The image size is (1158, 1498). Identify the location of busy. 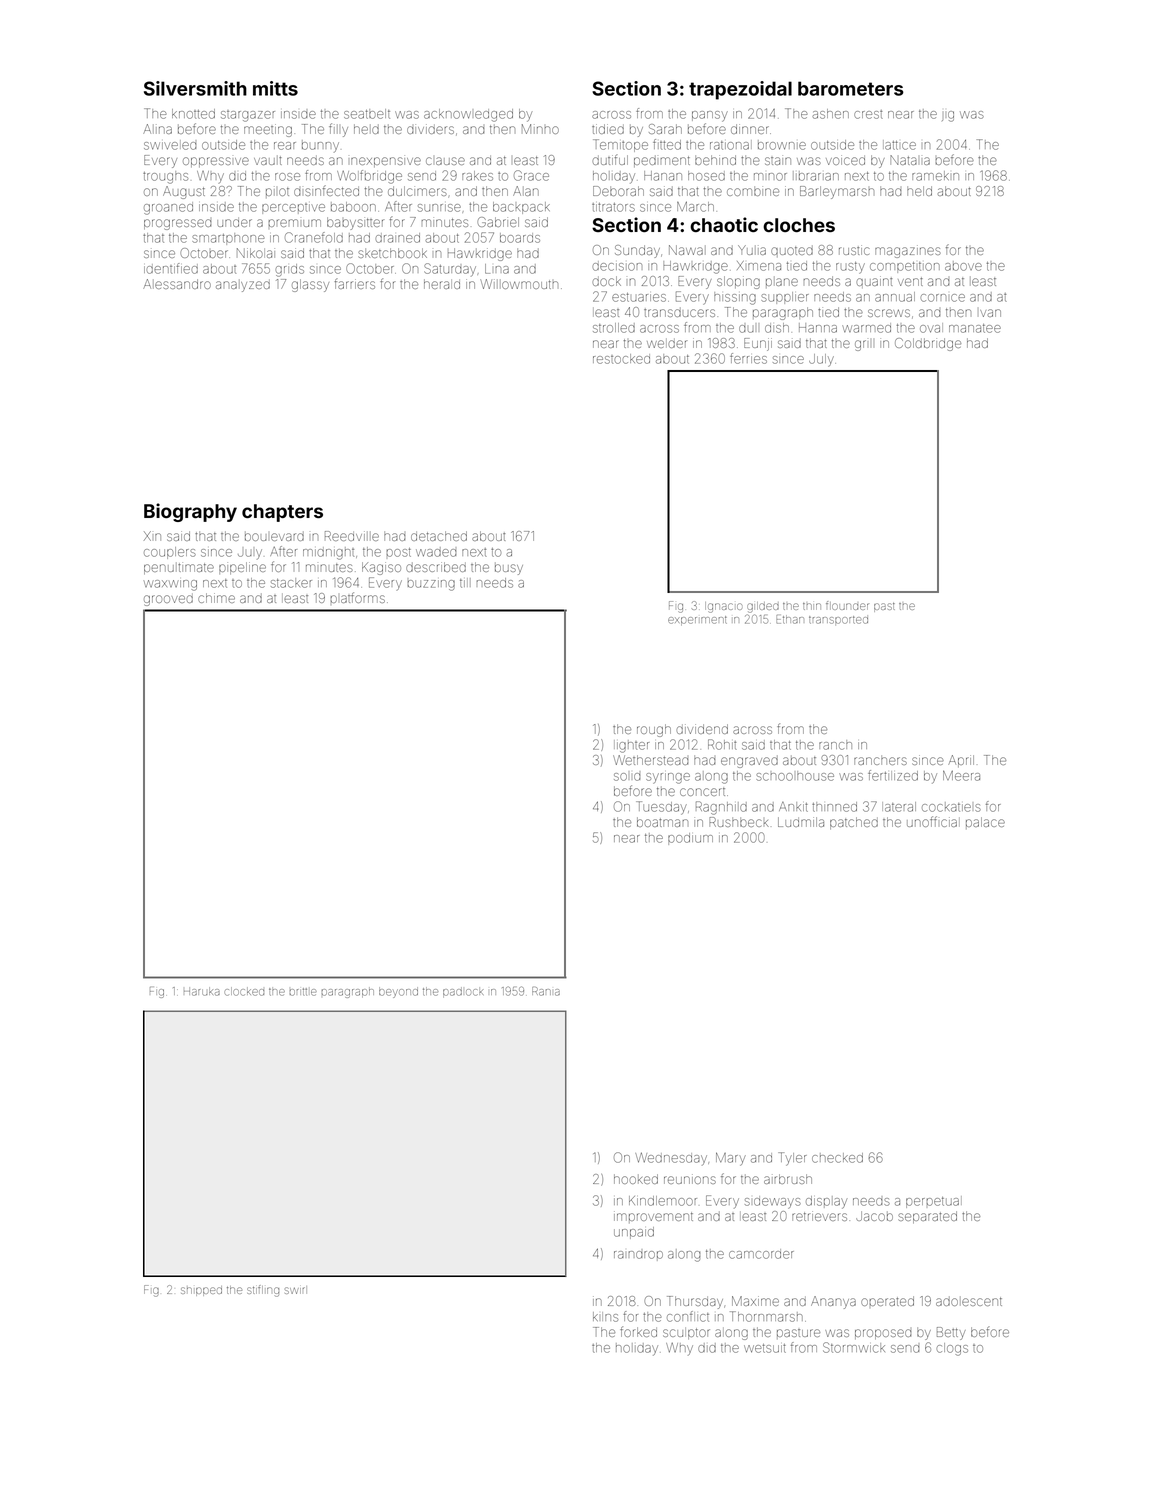
(509, 569).
